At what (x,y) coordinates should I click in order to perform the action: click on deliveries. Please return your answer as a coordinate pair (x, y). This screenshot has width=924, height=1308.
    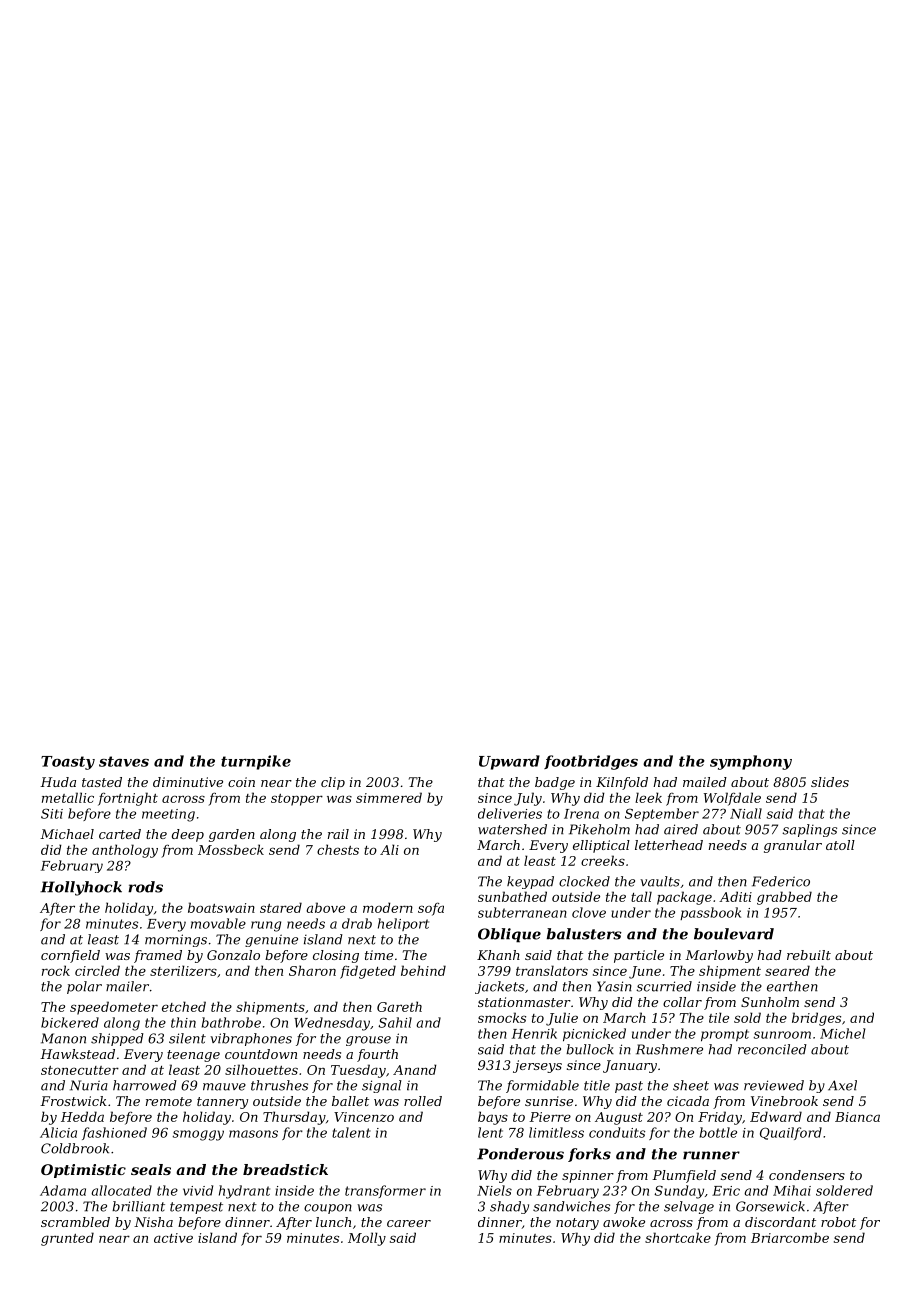
    Looking at the image, I should click on (510, 813).
